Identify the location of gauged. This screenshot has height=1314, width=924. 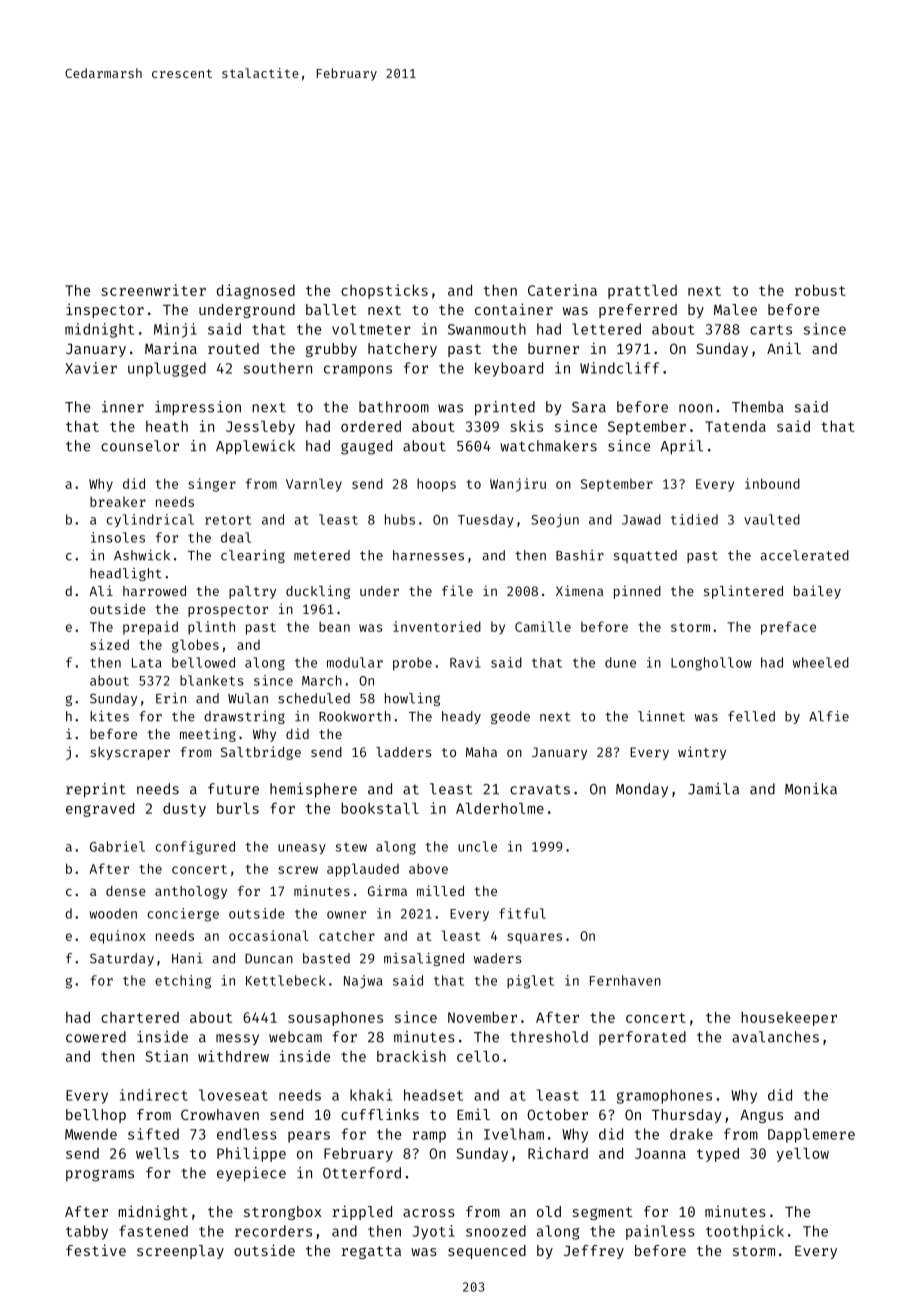
(366, 447).
